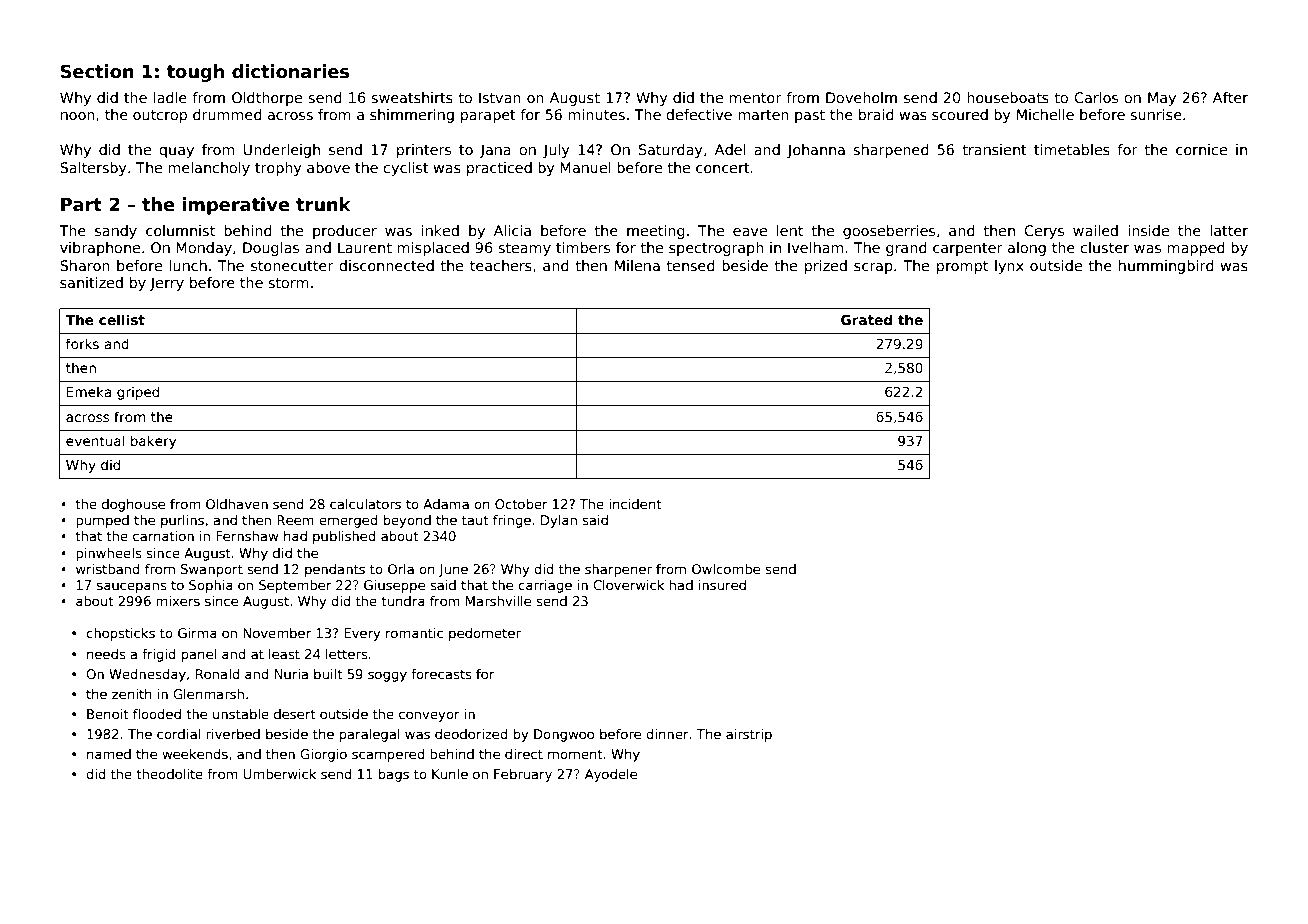 Image resolution: width=1308 pixels, height=924 pixels. What do you see at coordinates (290, 71) in the document?
I see `dictionaries` at bounding box center [290, 71].
